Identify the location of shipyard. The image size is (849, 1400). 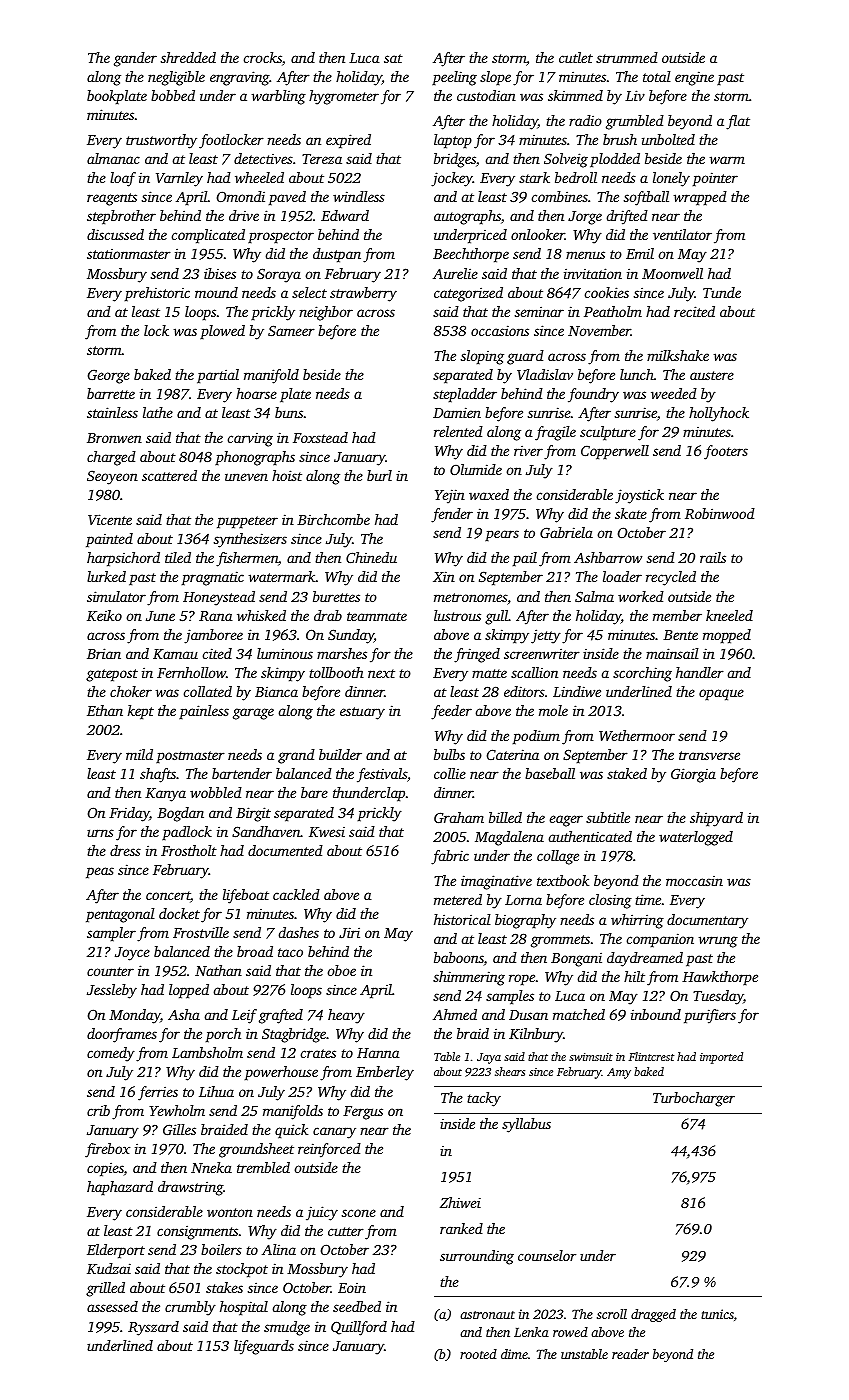
(716, 819).
